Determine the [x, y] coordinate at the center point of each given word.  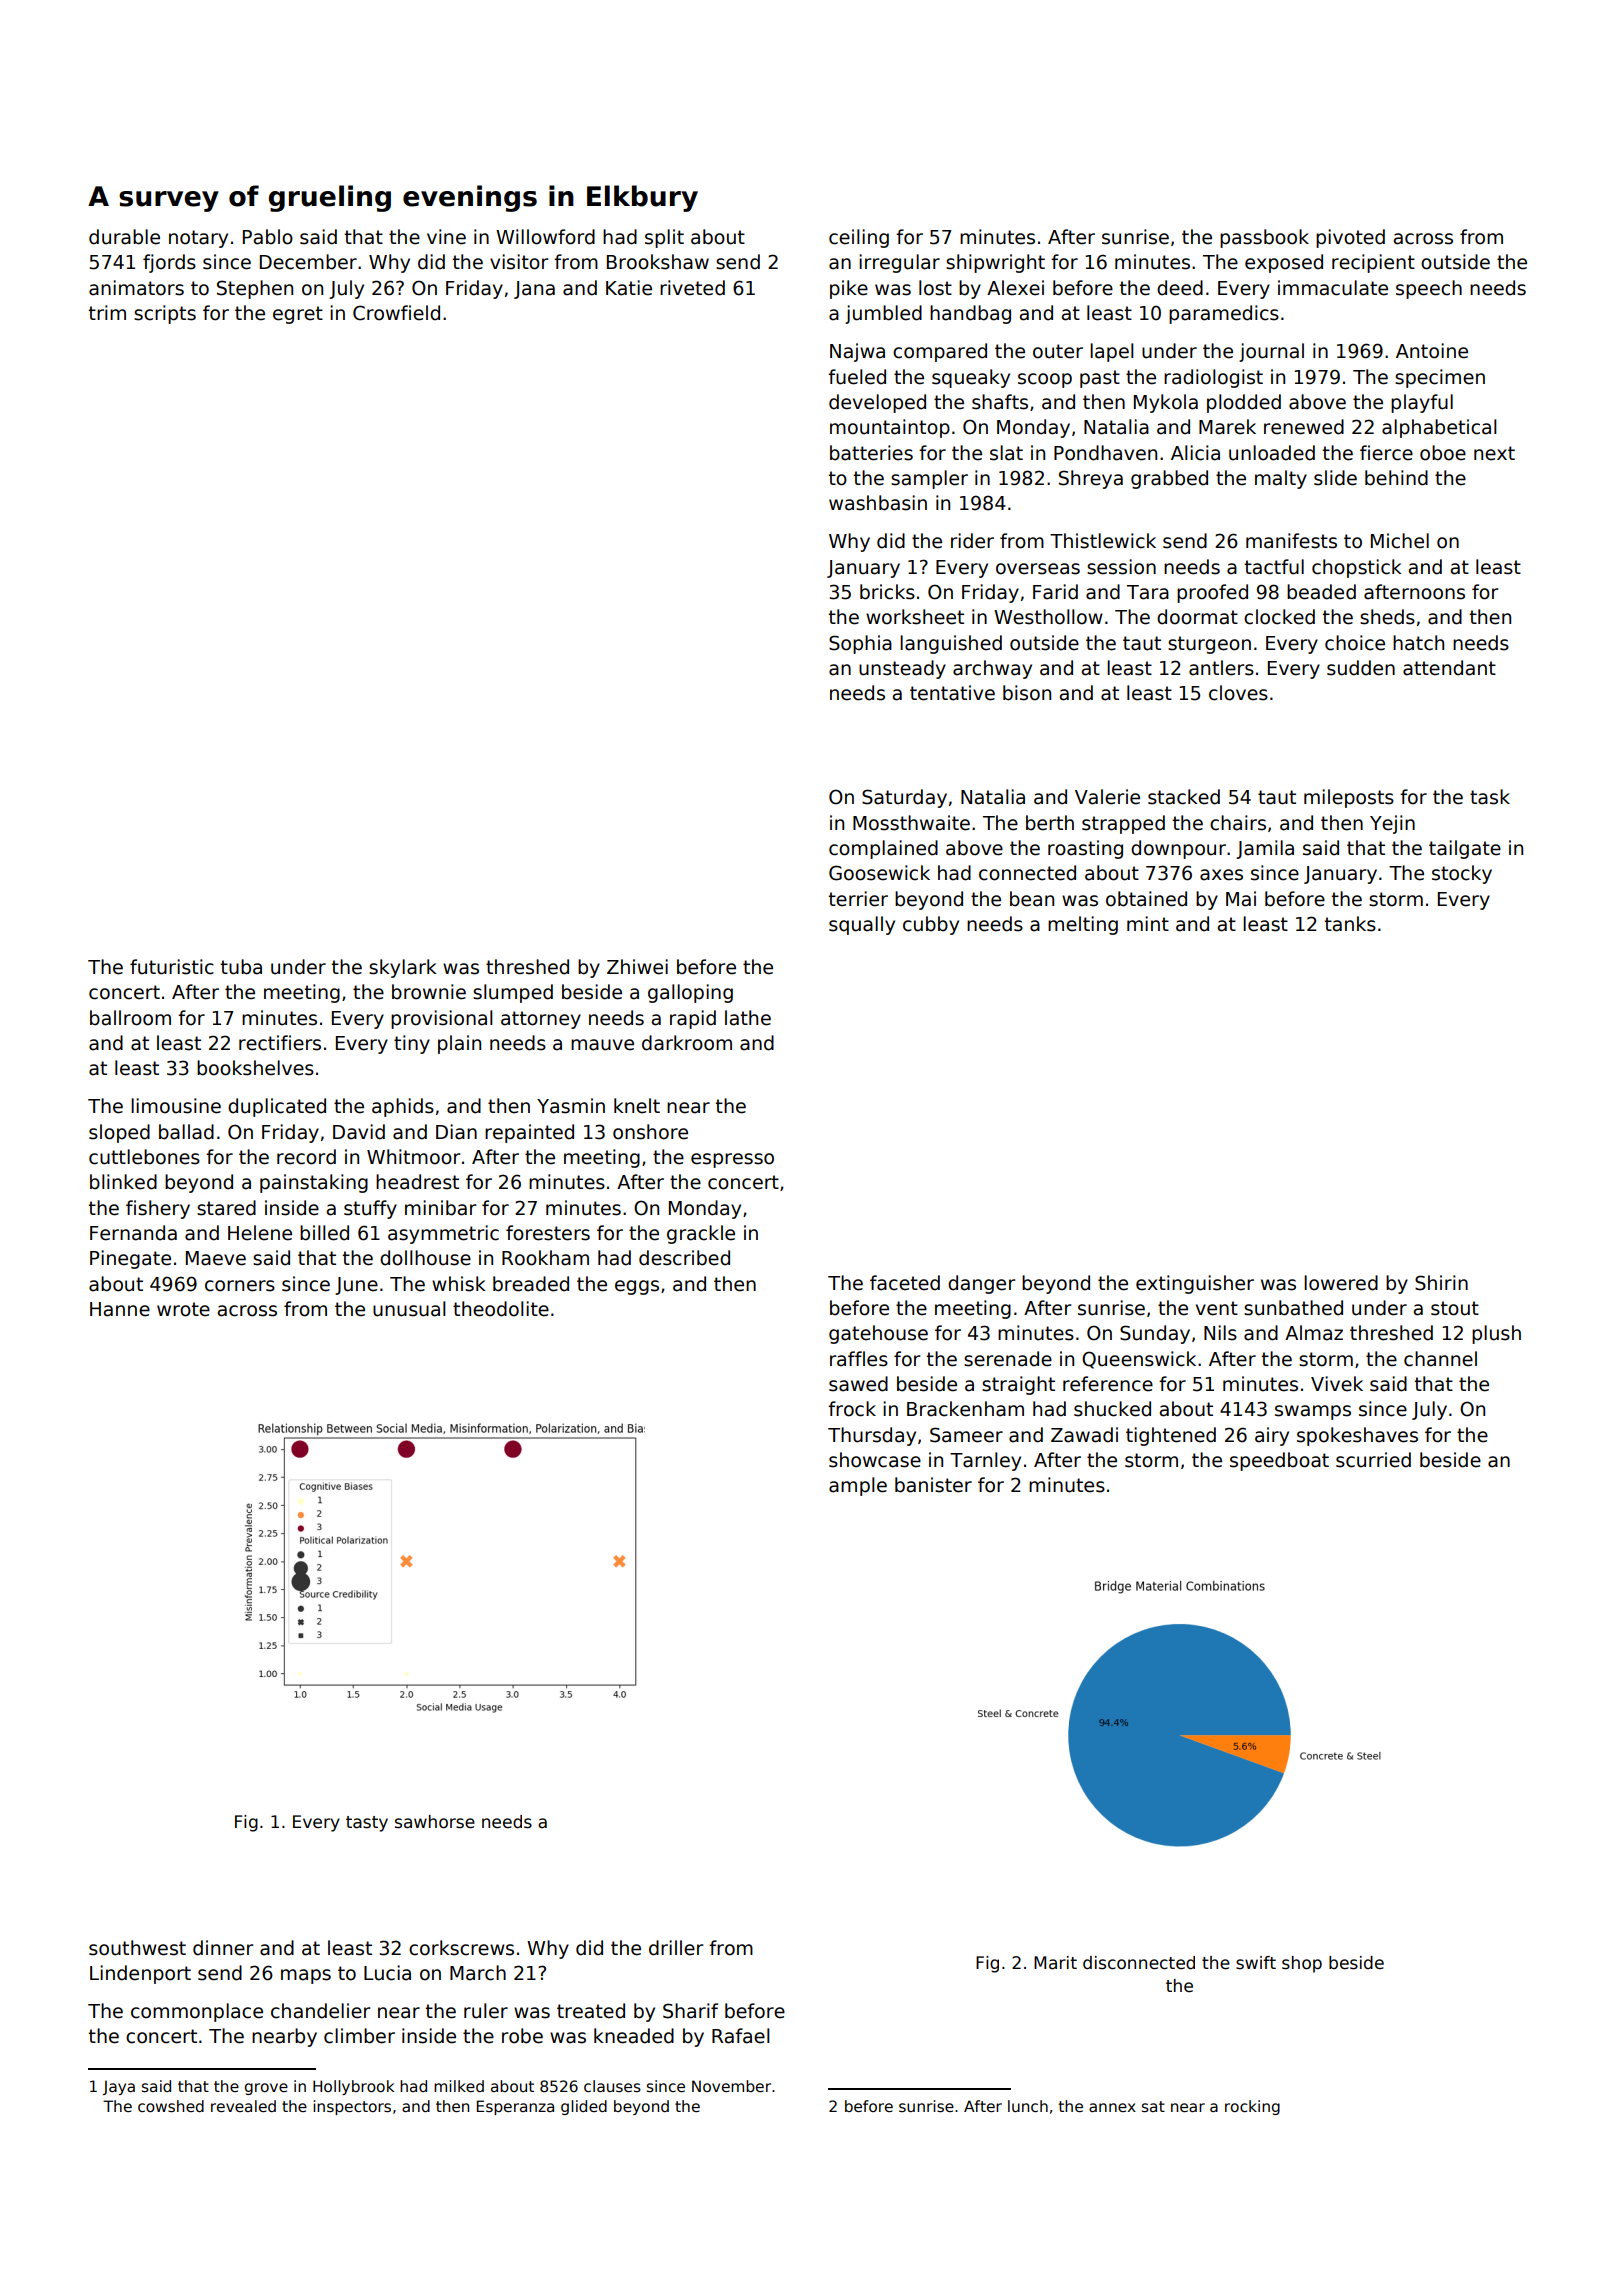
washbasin [878, 503]
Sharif [690, 2011]
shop [1302, 1964]
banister [933, 1485]
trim [107, 312]
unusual [409, 1309]
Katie [629, 288]
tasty [367, 1824]
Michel [1400, 541]
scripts [165, 314]
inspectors [352, 2107]
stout [1455, 1308]
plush [1496, 1334]
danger [981, 1284]
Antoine [1432, 351]
